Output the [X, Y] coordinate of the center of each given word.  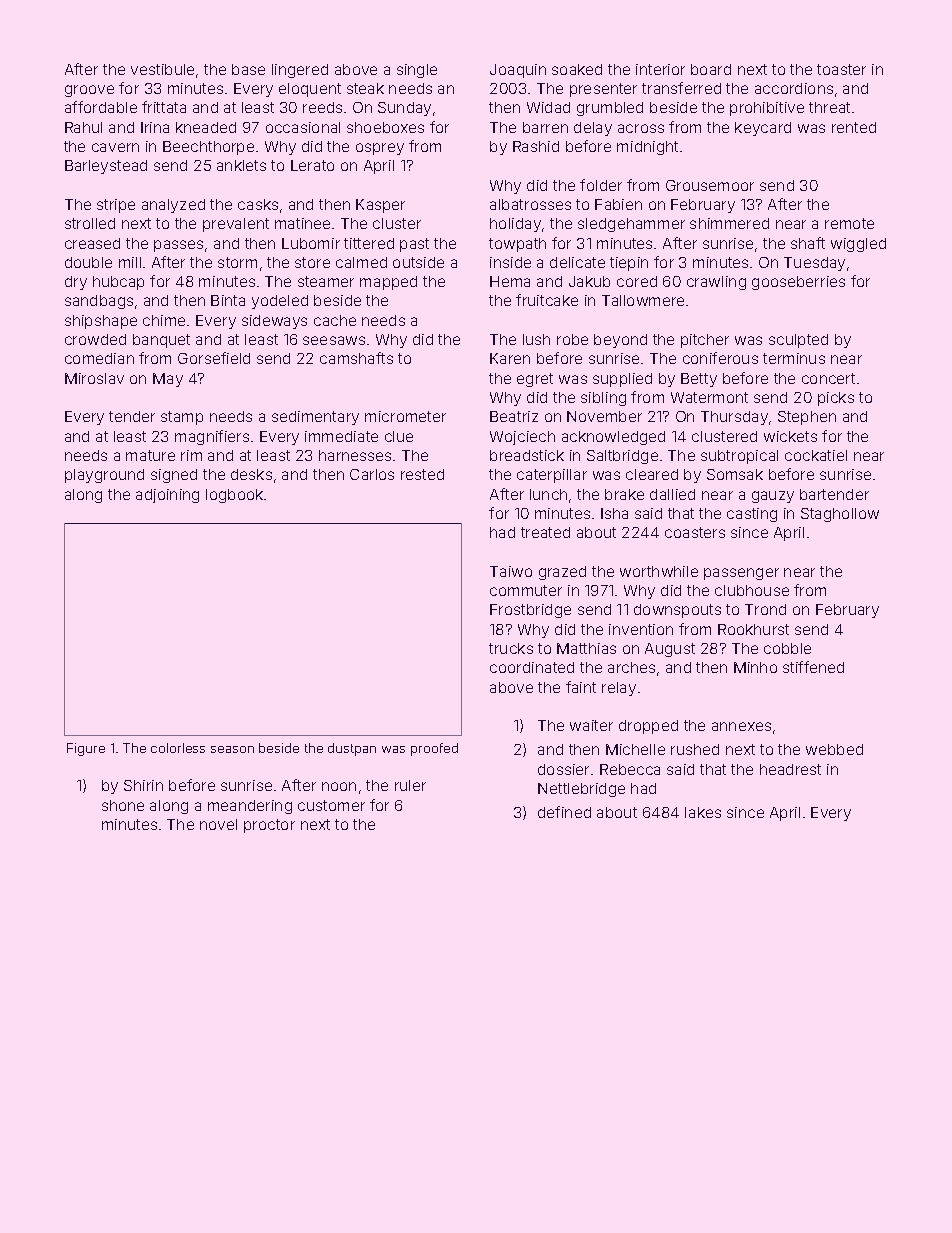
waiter [591, 725]
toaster [841, 69]
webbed [834, 749]
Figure [86, 749]
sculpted [798, 341]
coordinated [532, 667]
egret [535, 380]
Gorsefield [214, 358]
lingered [300, 71]
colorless [178, 748]
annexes [741, 726]
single [417, 71]
